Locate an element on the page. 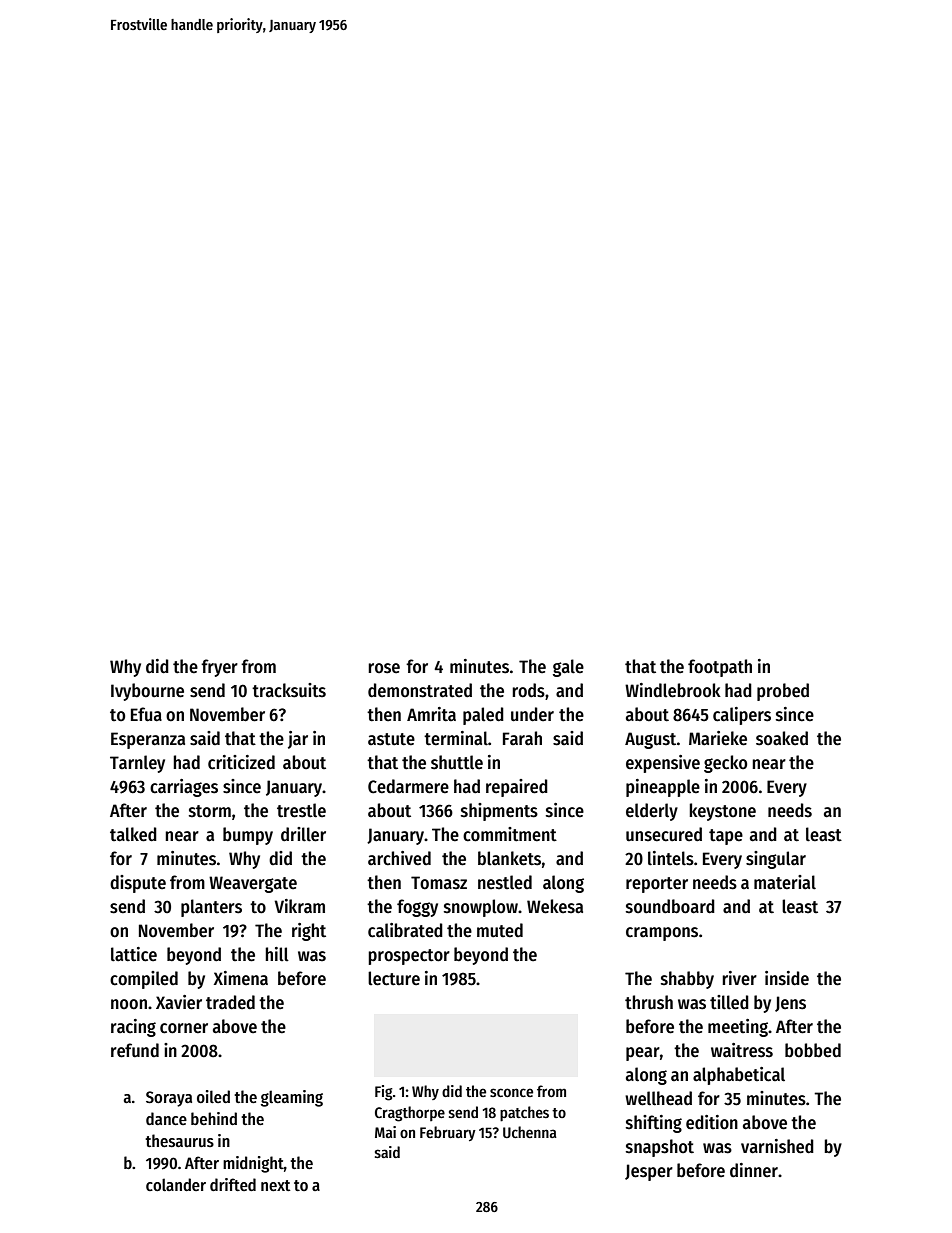 The image size is (952, 1233). footpath is located at coordinates (720, 668).
